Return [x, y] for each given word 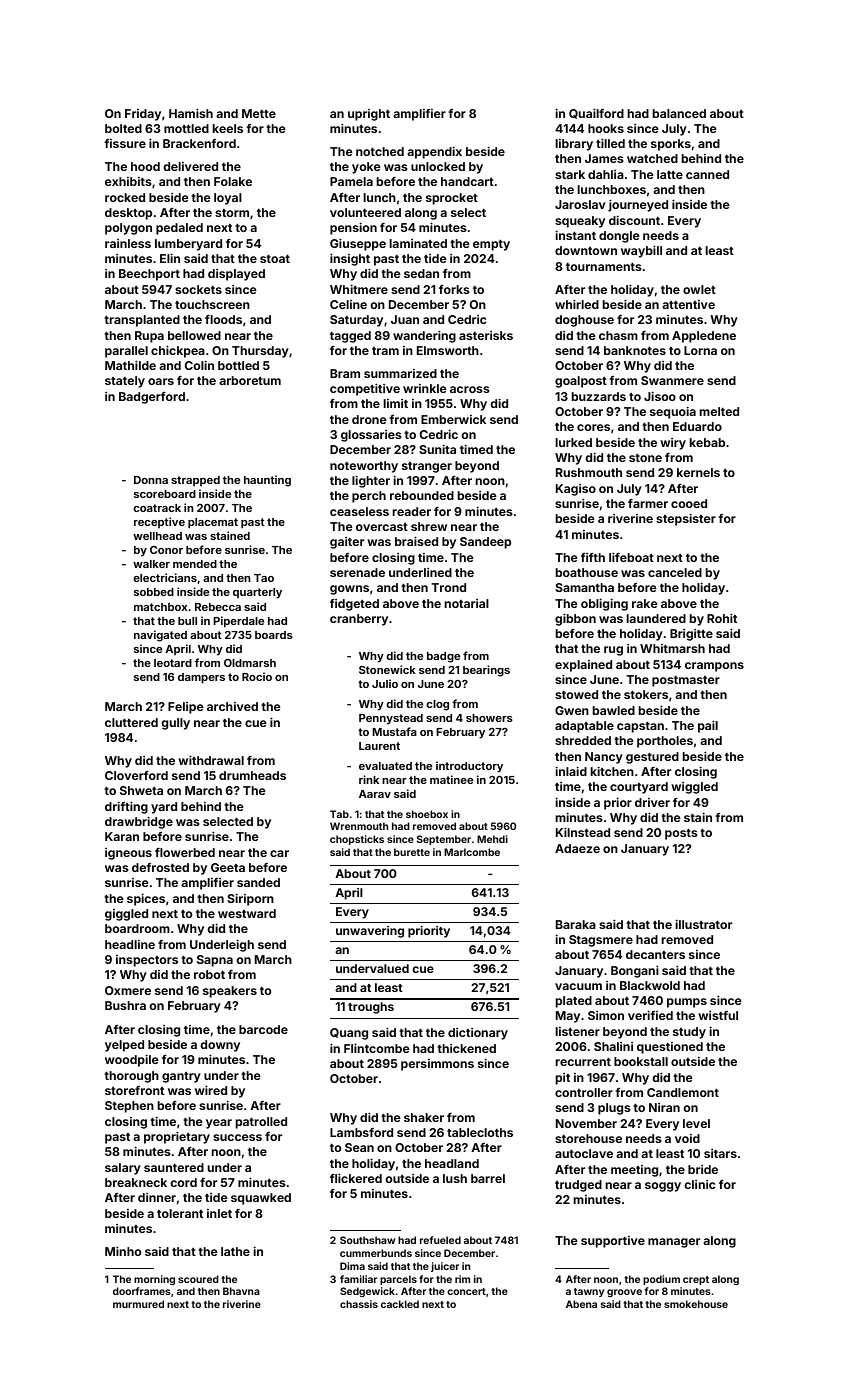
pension [353, 228]
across [470, 389]
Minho [123, 1251]
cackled [400, 1304]
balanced [679, 113]
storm [232, 213]
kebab [707, 442]
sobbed [154, 592]
